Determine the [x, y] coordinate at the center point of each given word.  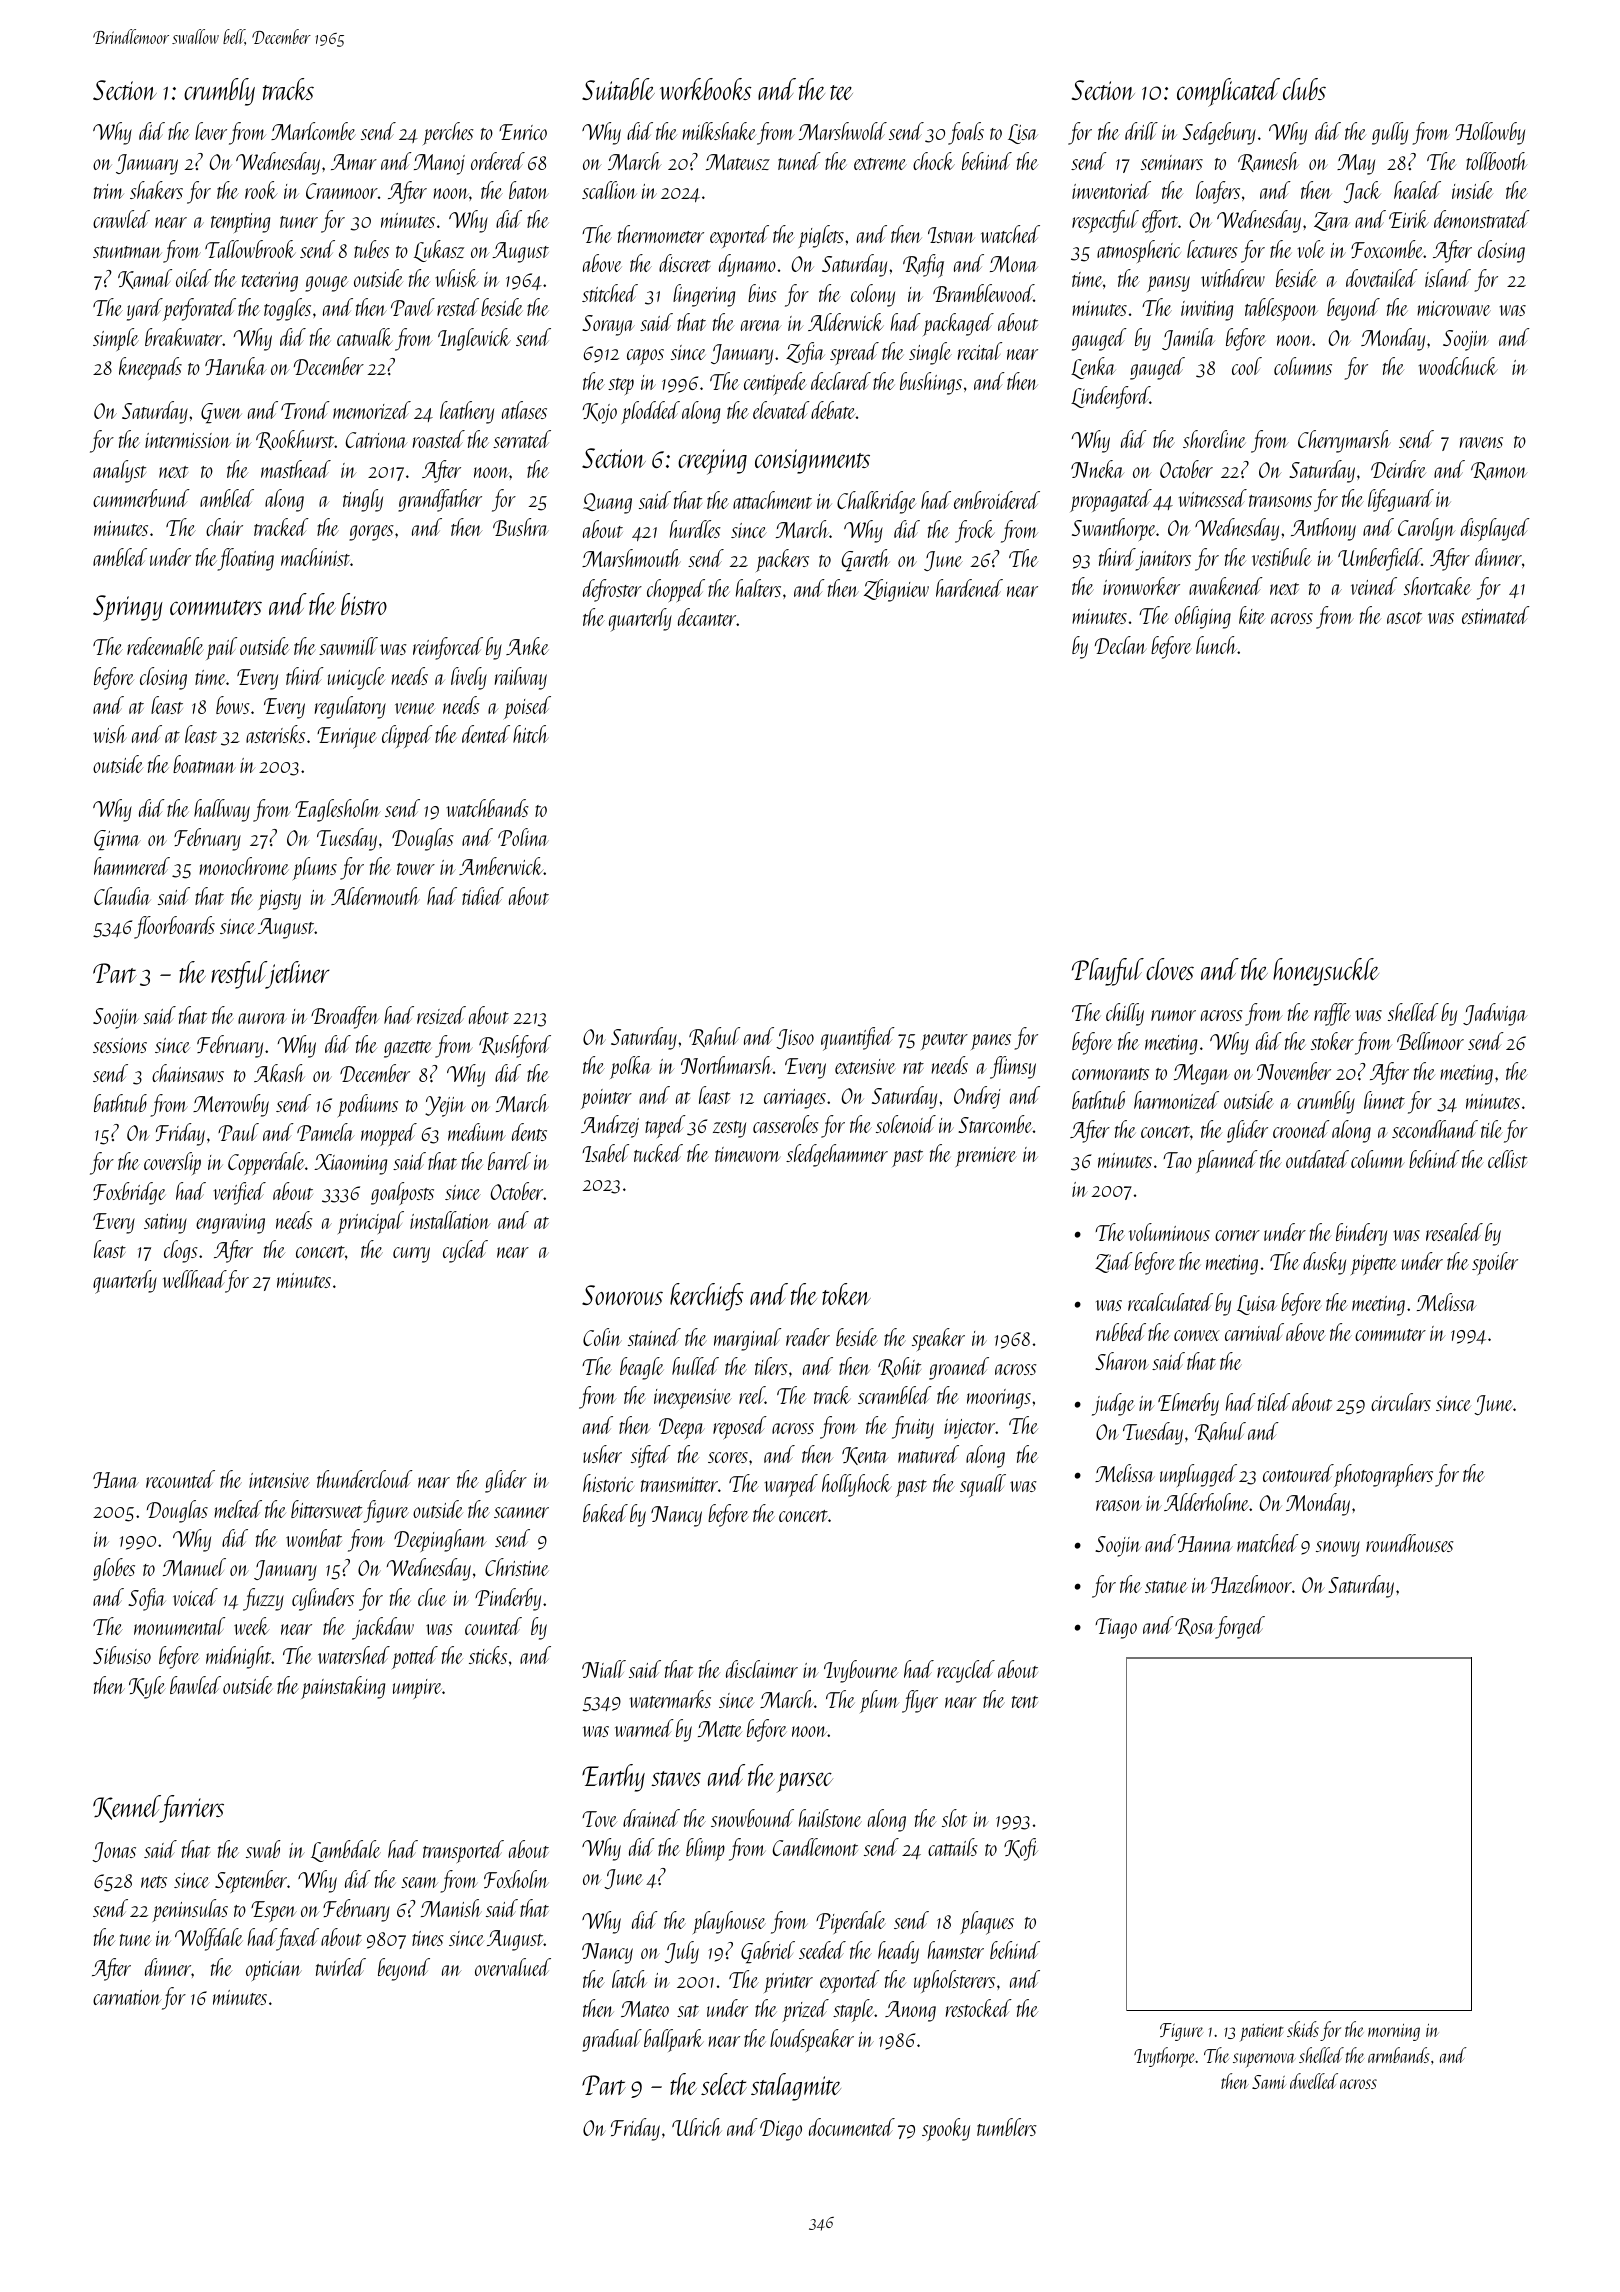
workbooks [706, 89]
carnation [127, 1997]
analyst [119, 471]
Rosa [1195, 1627]
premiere [986, 1157]
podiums [368, 1105]
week [252, 1626]
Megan [1202, 1074]
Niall [604, 1669]
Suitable [618, 89]
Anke [527, 646]
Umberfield [1380, 559]
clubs [1304, 89]
